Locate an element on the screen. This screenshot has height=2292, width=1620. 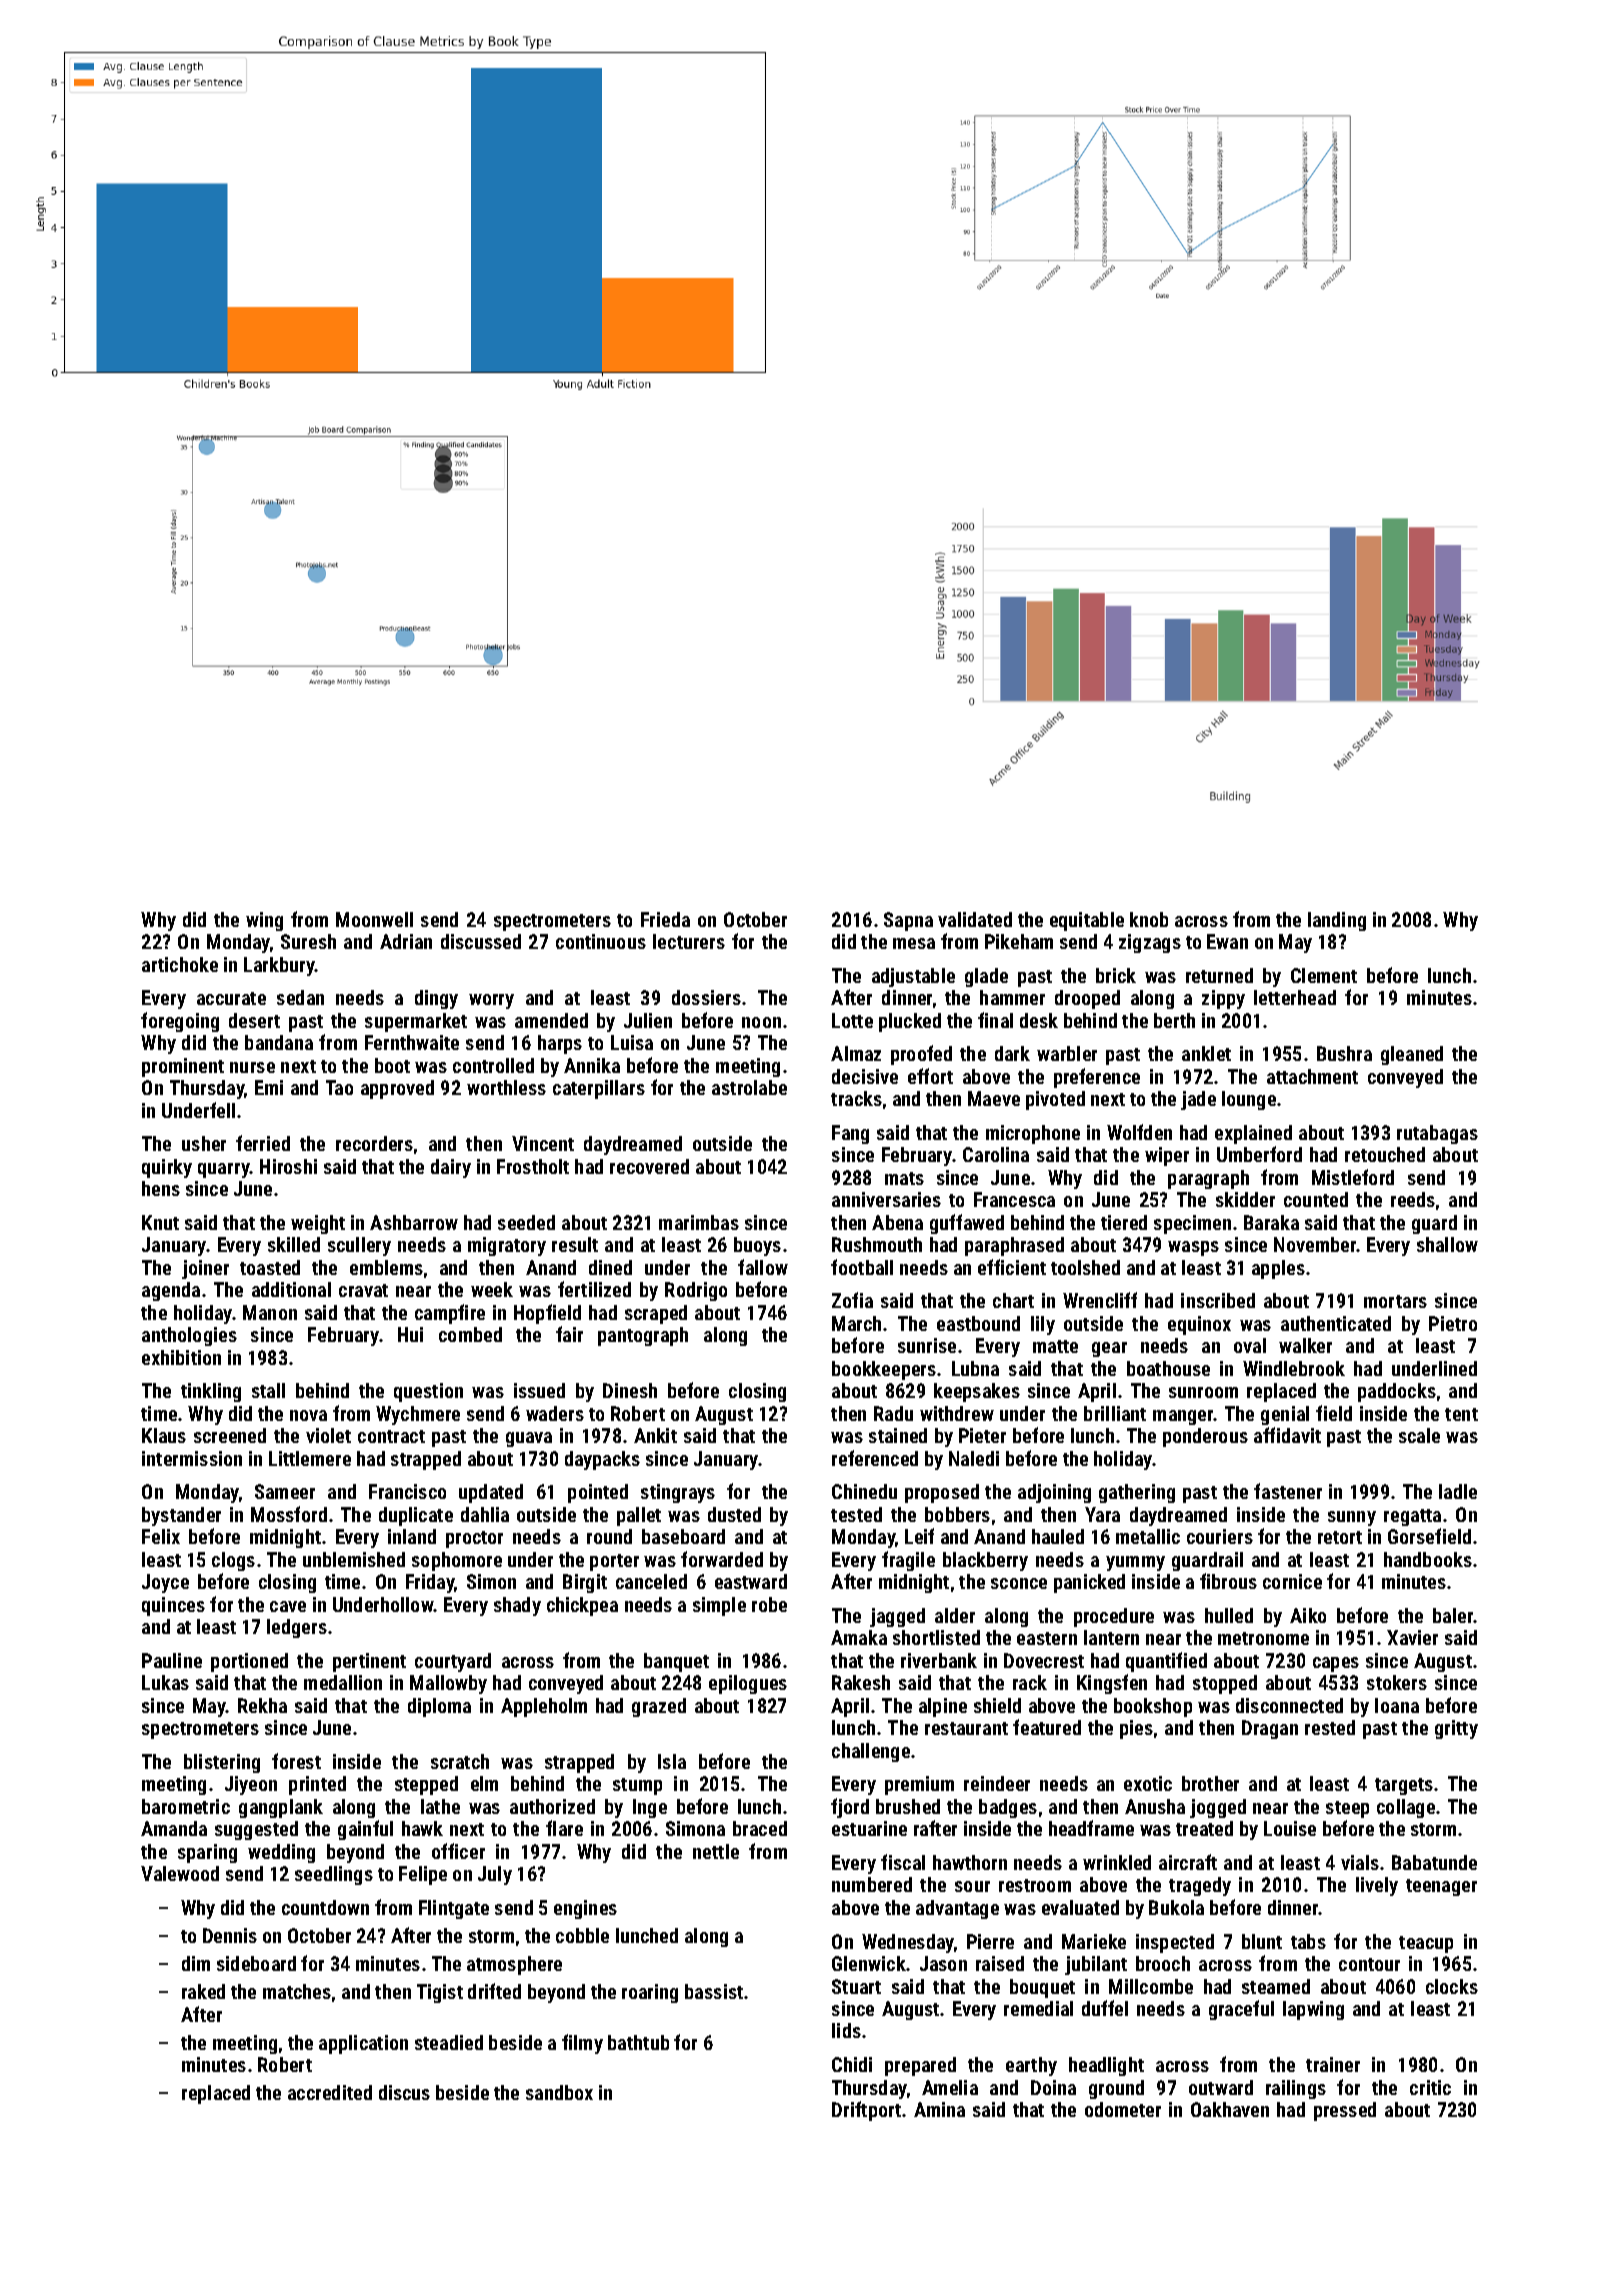
efficient is located at coordinates (1012, 1267).
